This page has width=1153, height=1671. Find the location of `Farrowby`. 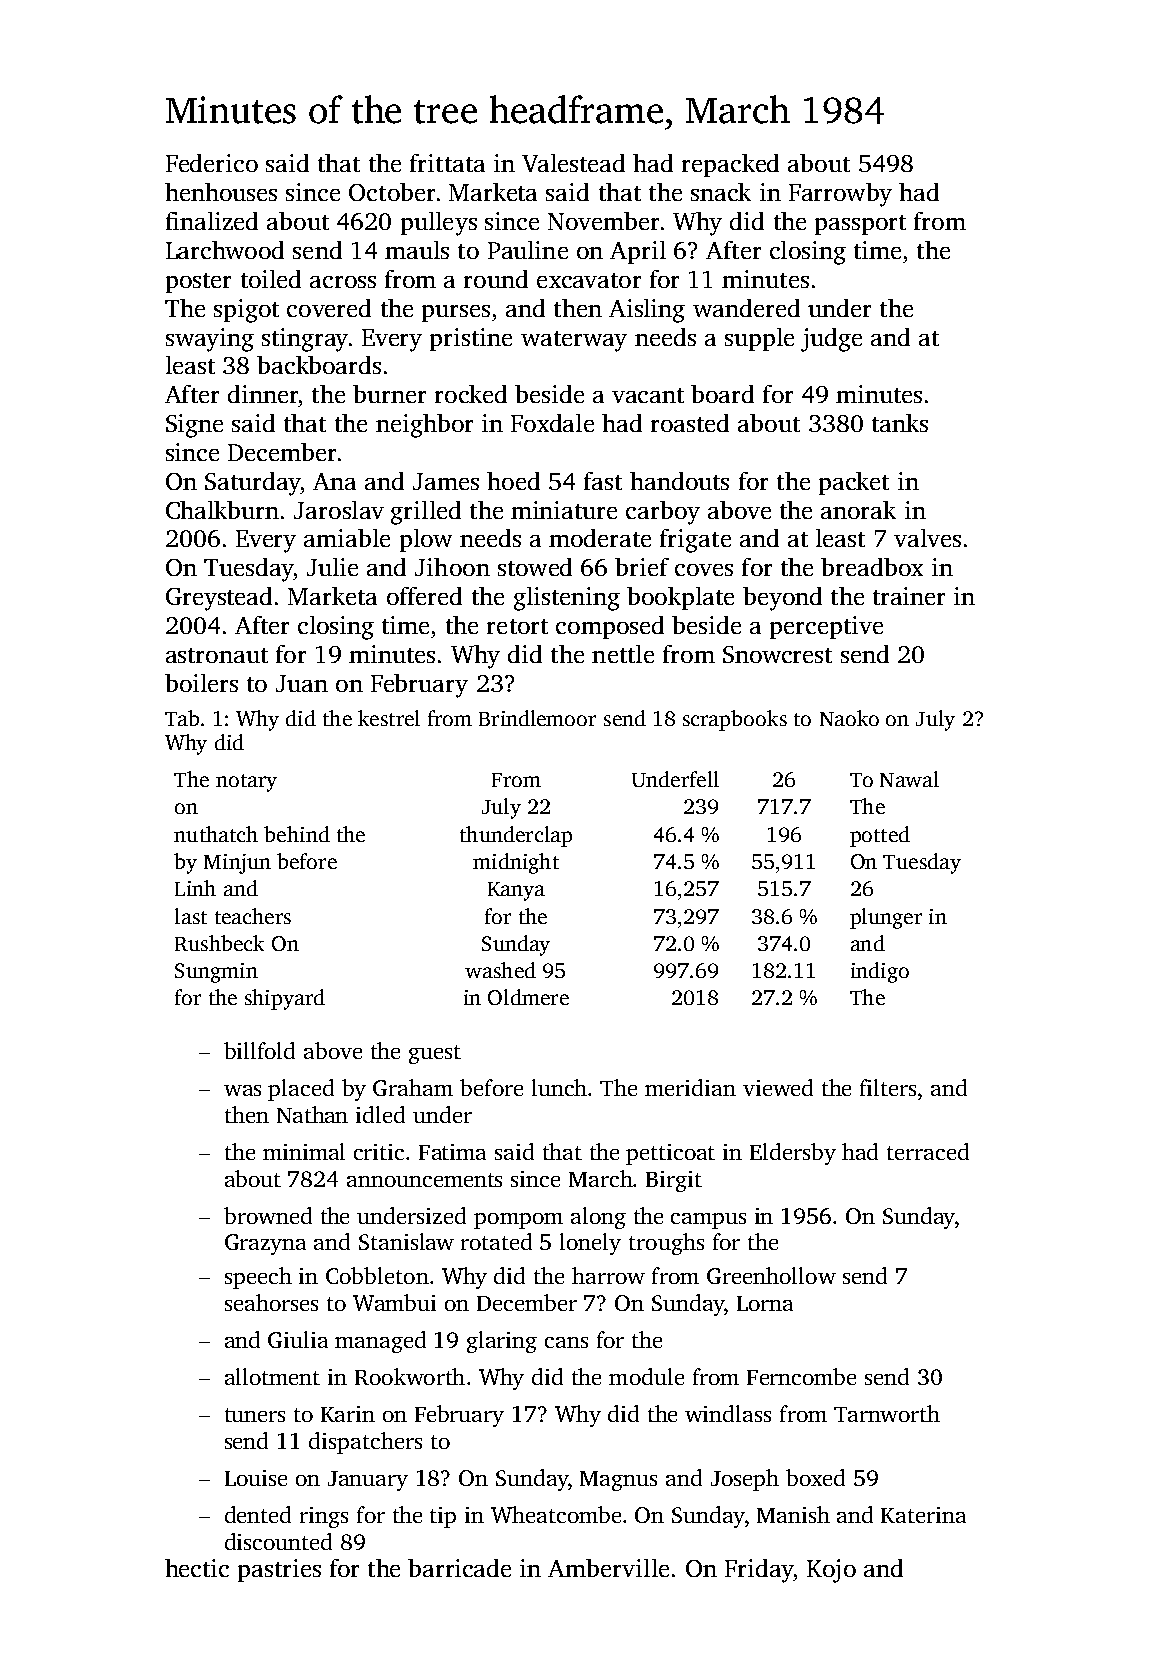

Farrowby is located at coordinates (840, 195).
